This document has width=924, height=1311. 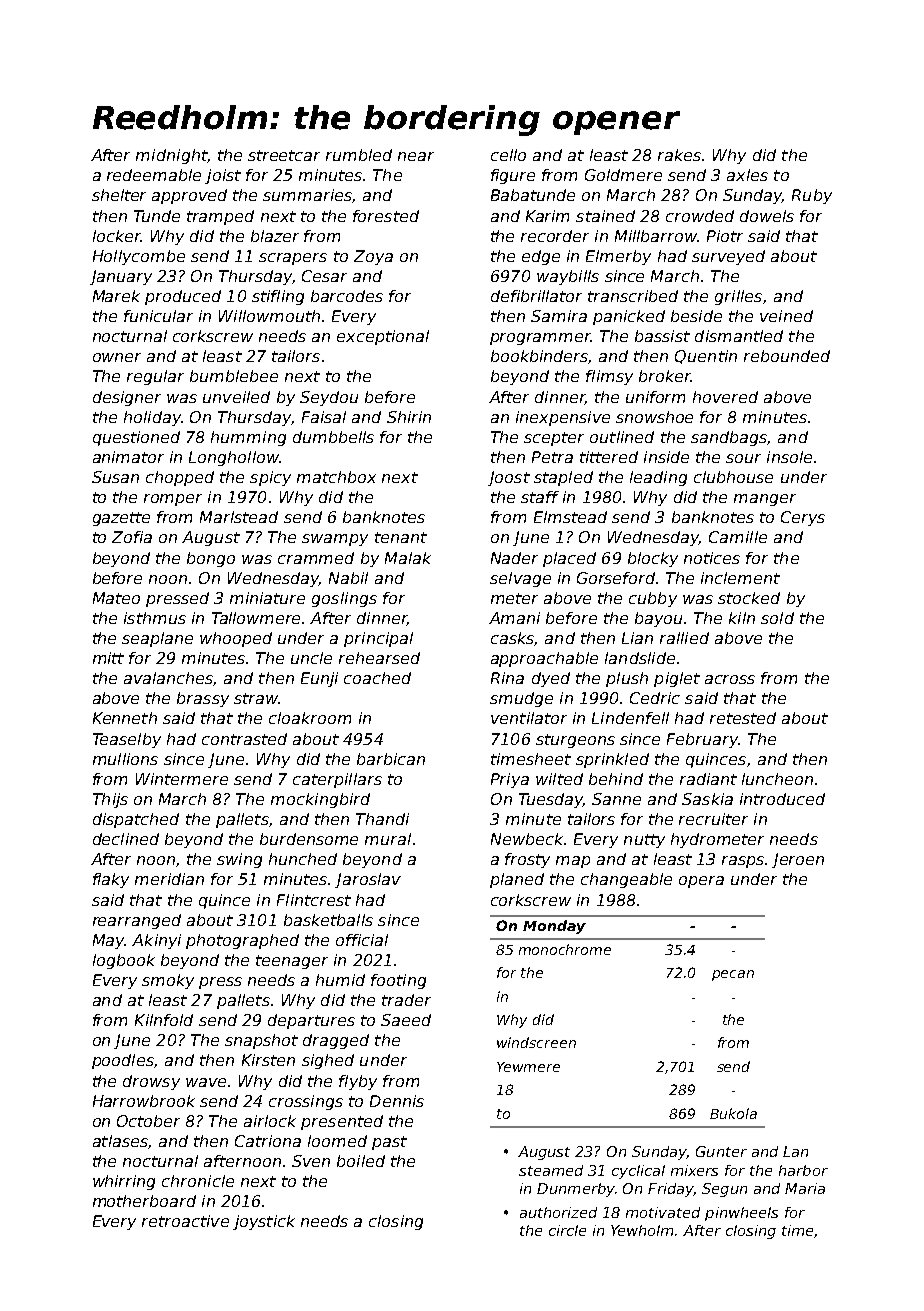 What do you see at coordinates (777, 618) in the document?
I see `sold` at bounding box center [777, 618].
